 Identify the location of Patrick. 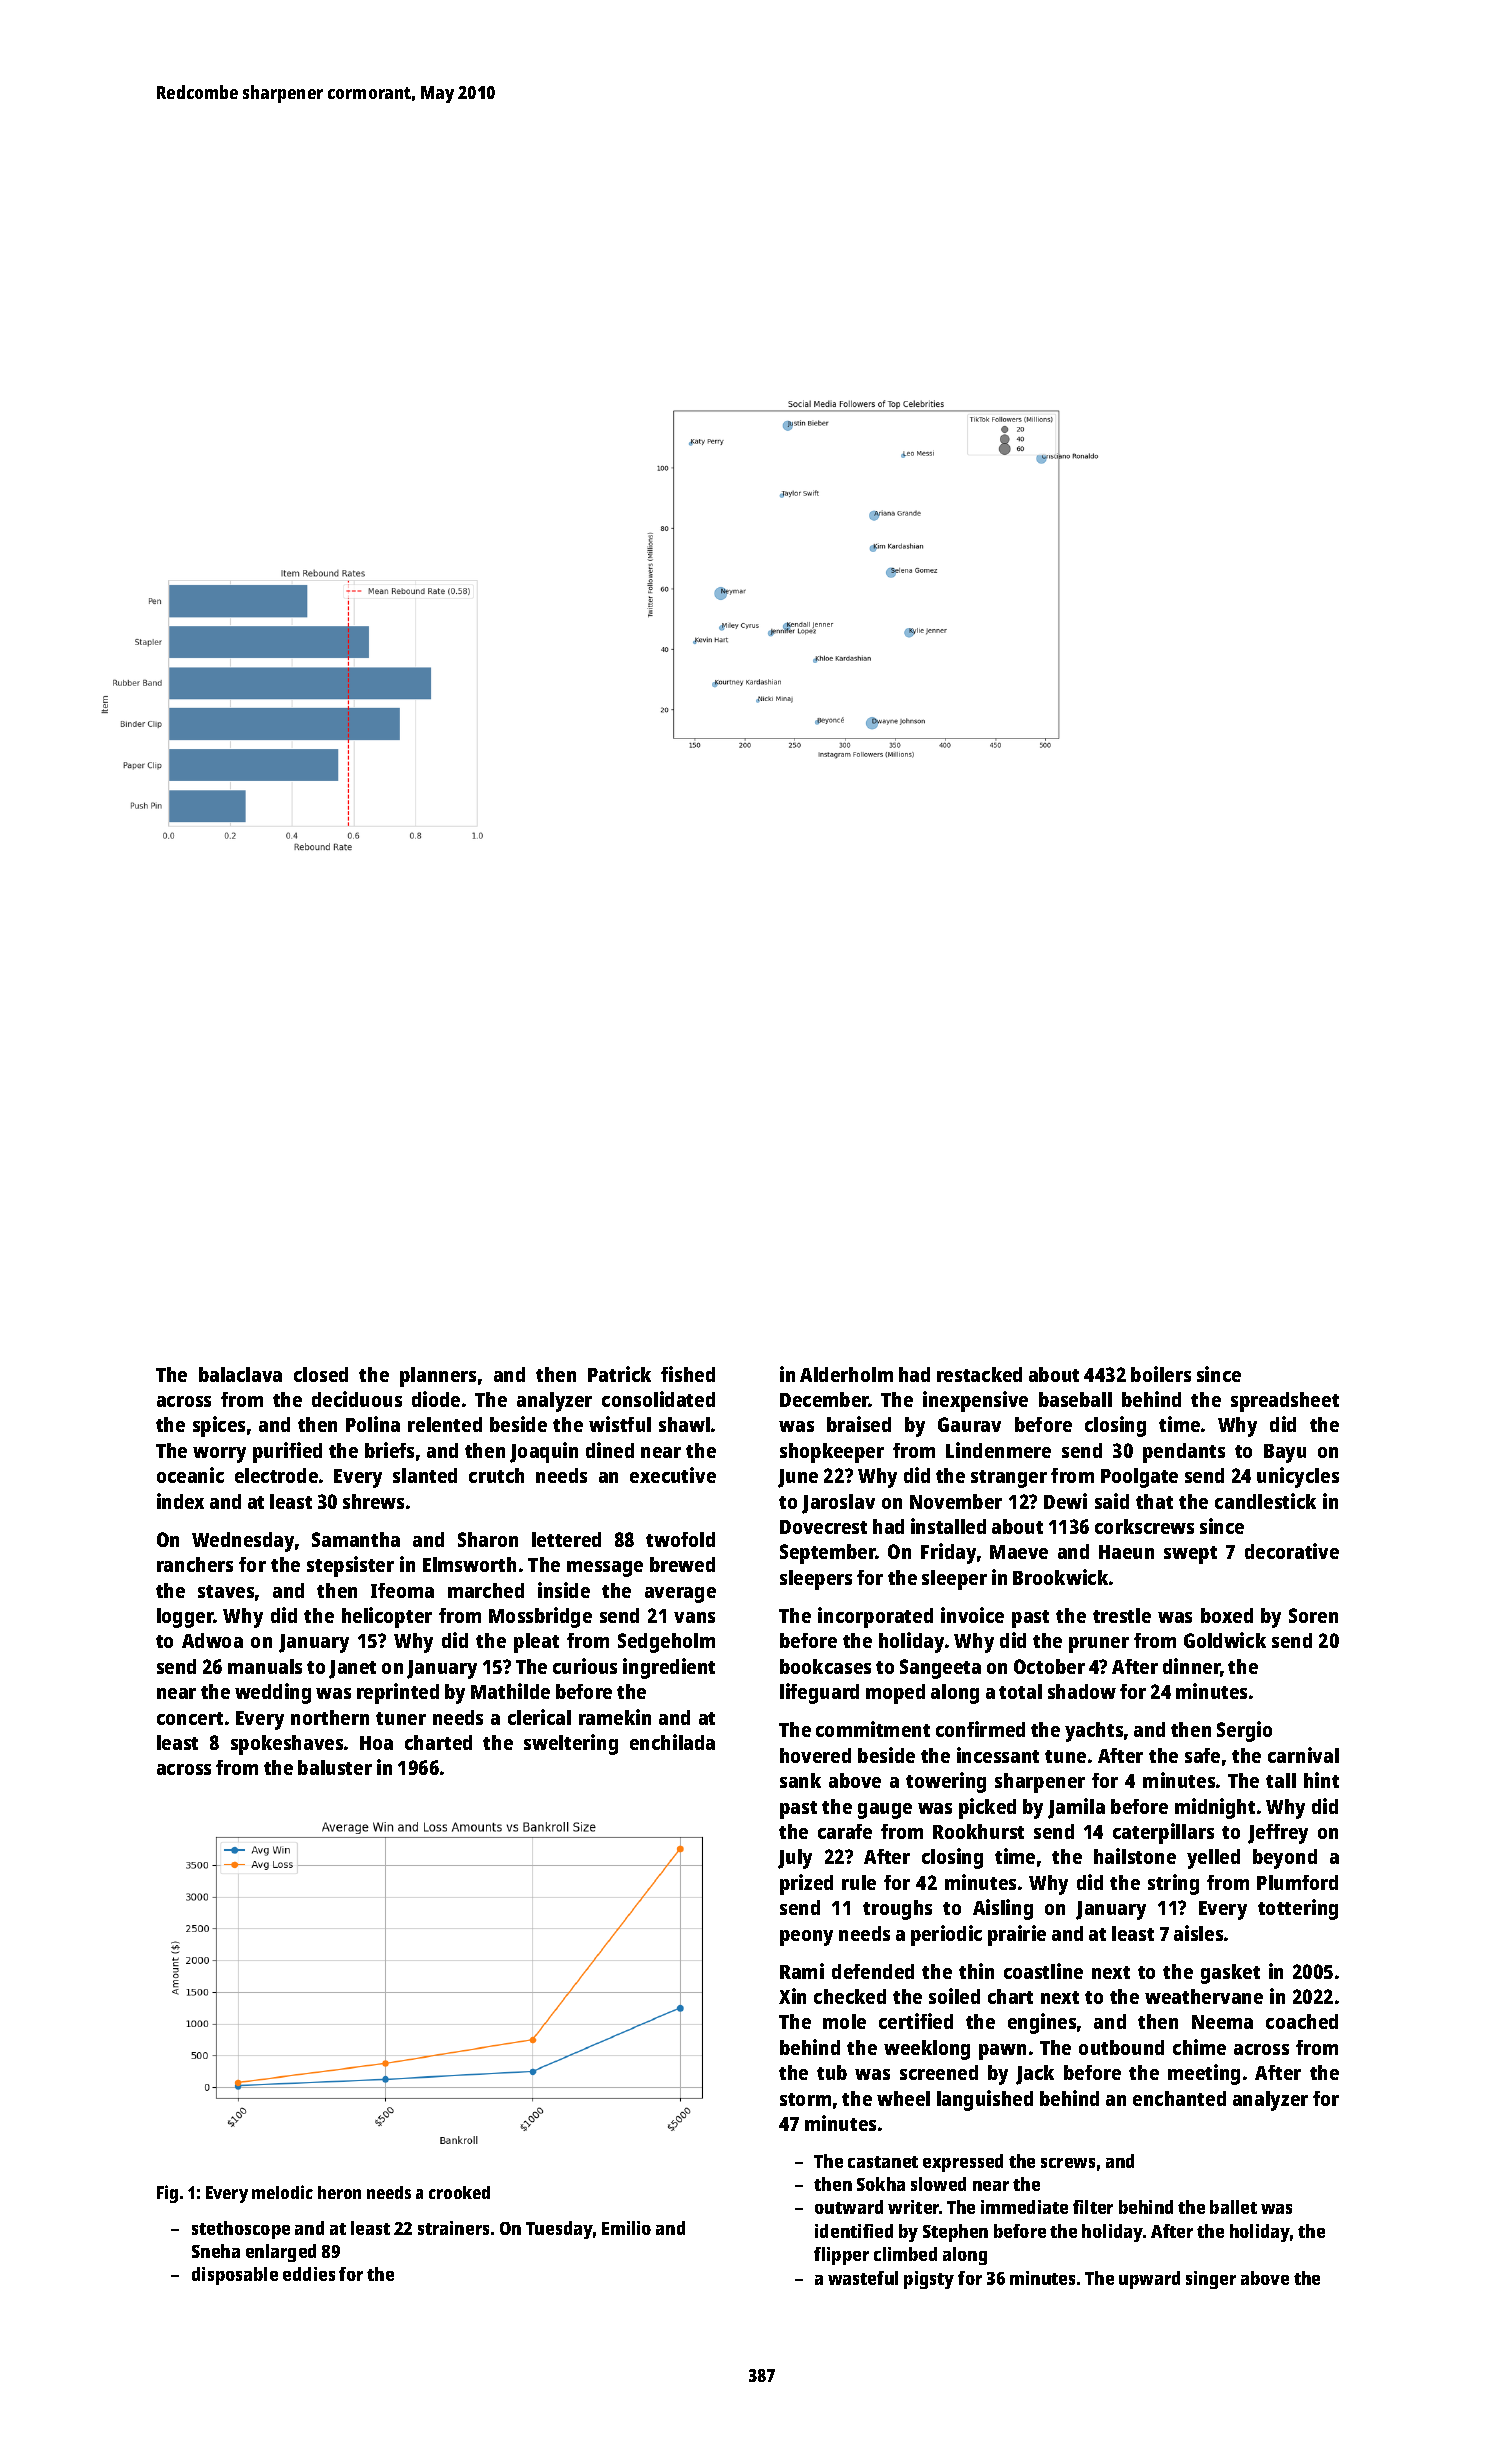
(619, 1374).
